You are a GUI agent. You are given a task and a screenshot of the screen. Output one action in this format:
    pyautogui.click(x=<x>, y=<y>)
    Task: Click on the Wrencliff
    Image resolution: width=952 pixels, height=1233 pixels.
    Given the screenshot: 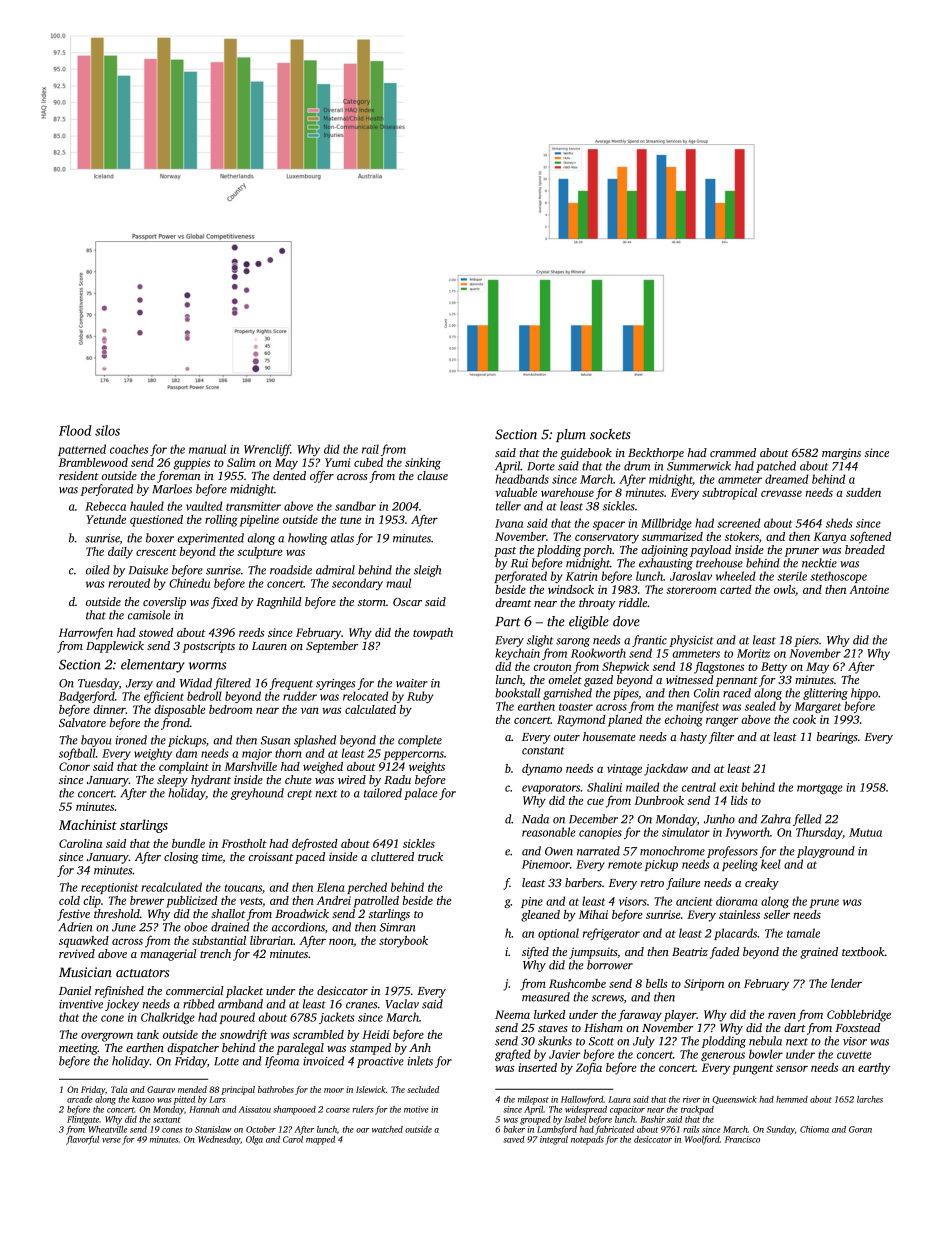 What is the action you would take?
    pyautogui.click(x=267, y=450)
